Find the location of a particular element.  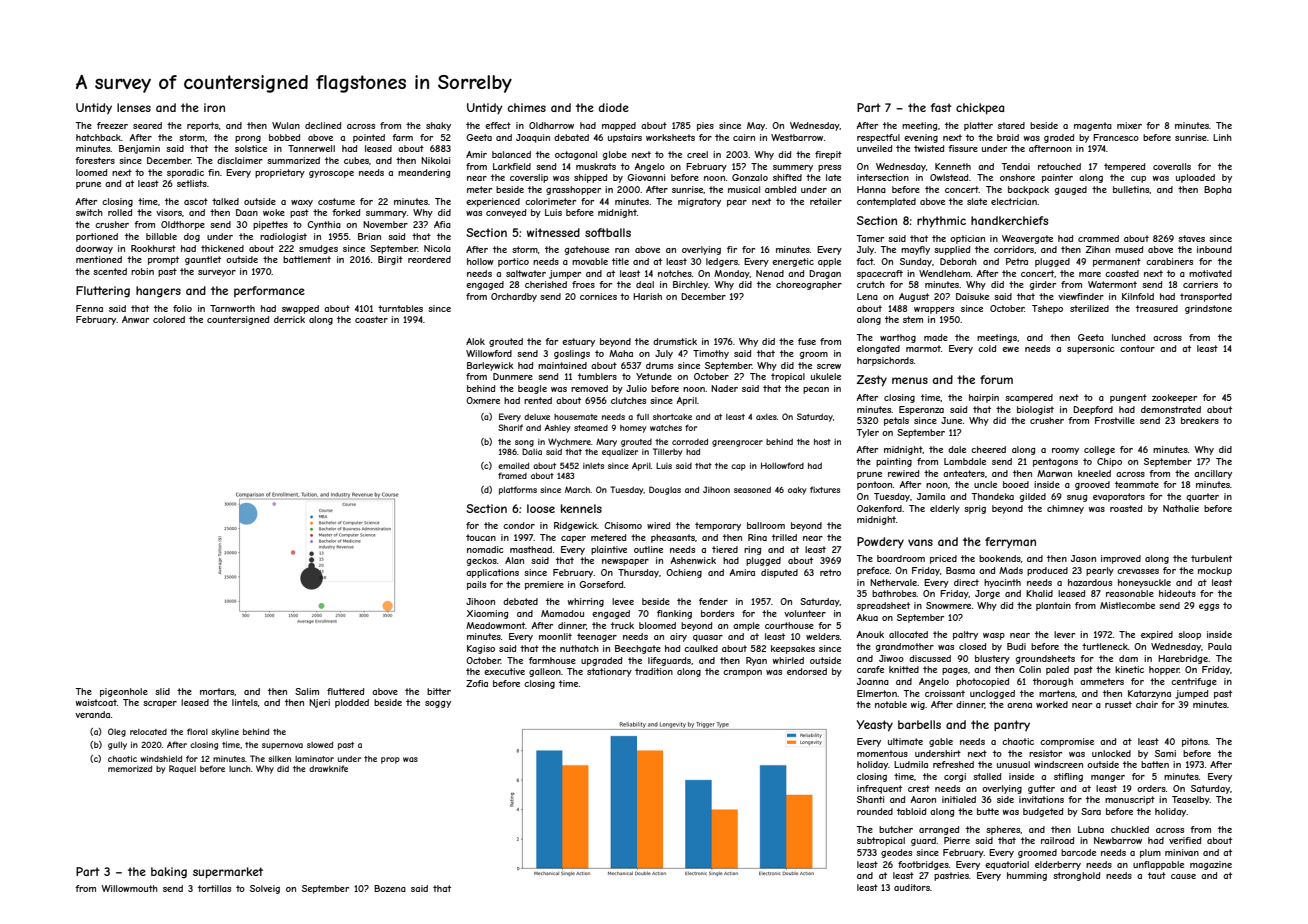

beagle is located at coordinates (532, 389).
